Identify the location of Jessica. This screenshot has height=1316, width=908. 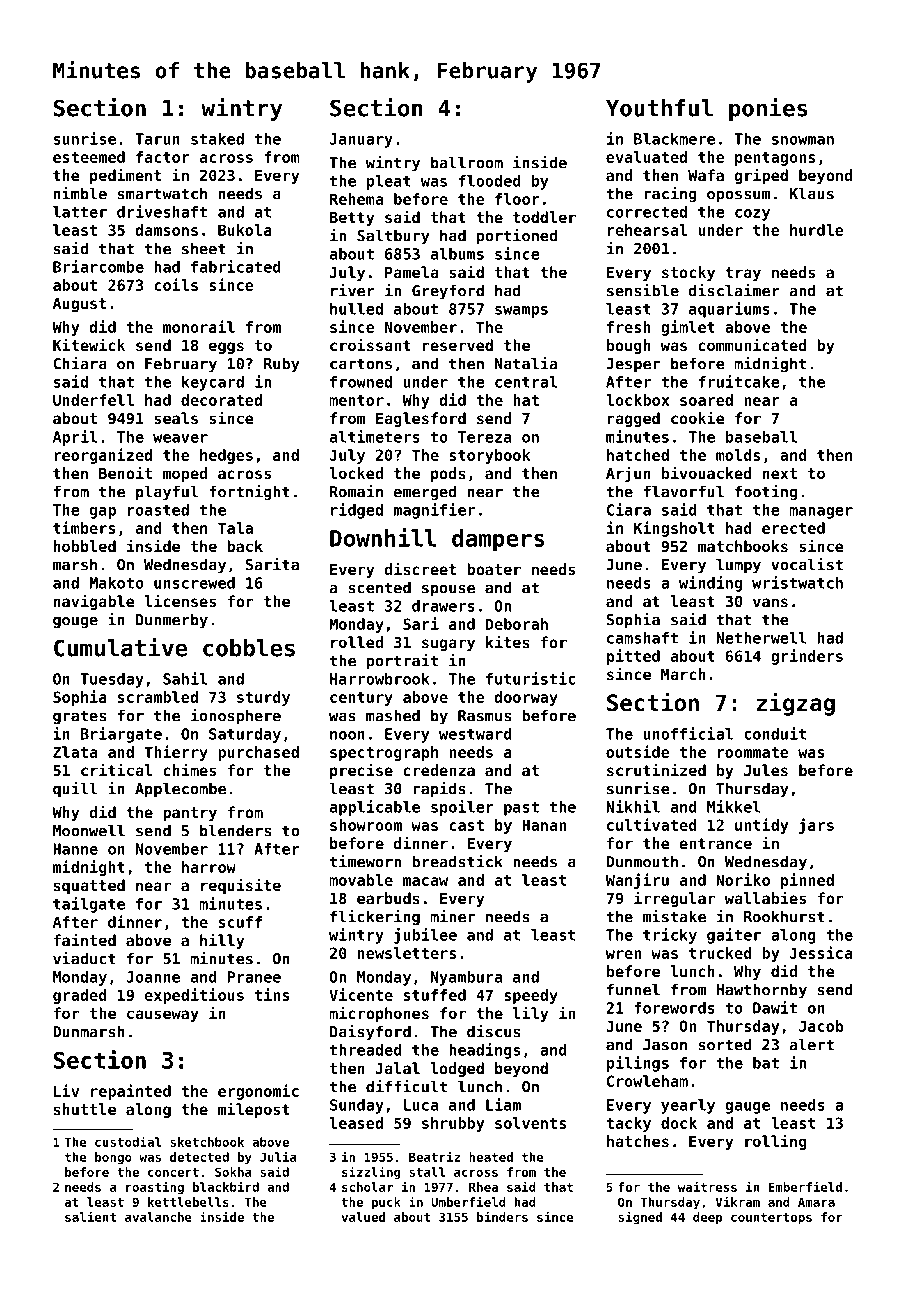
(821, 952).
